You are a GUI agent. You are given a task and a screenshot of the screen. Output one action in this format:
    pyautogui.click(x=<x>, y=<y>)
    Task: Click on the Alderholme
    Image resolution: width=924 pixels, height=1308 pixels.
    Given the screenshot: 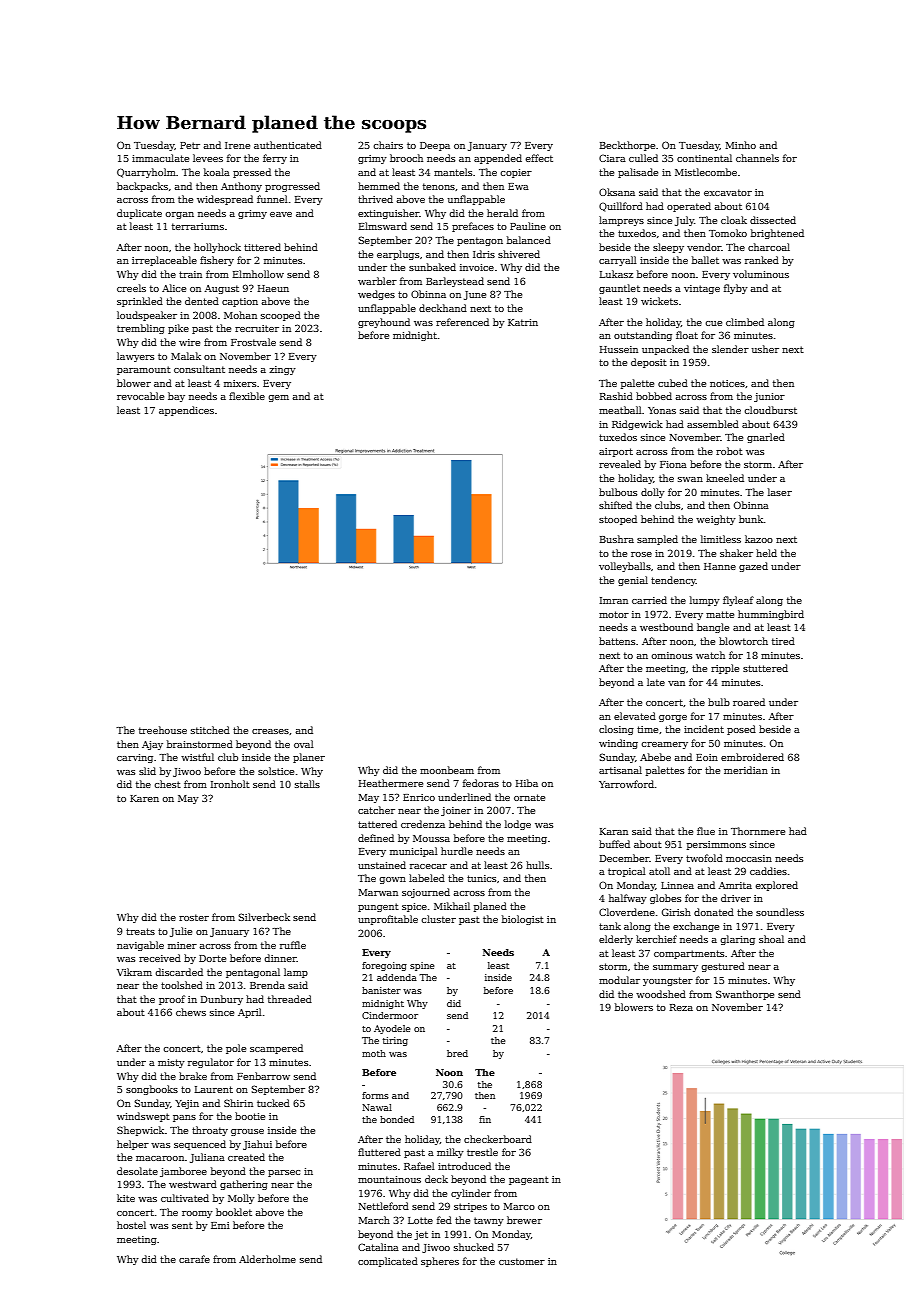 What is the action you would take?
    pyautogui.click(x=267, y=1259)
